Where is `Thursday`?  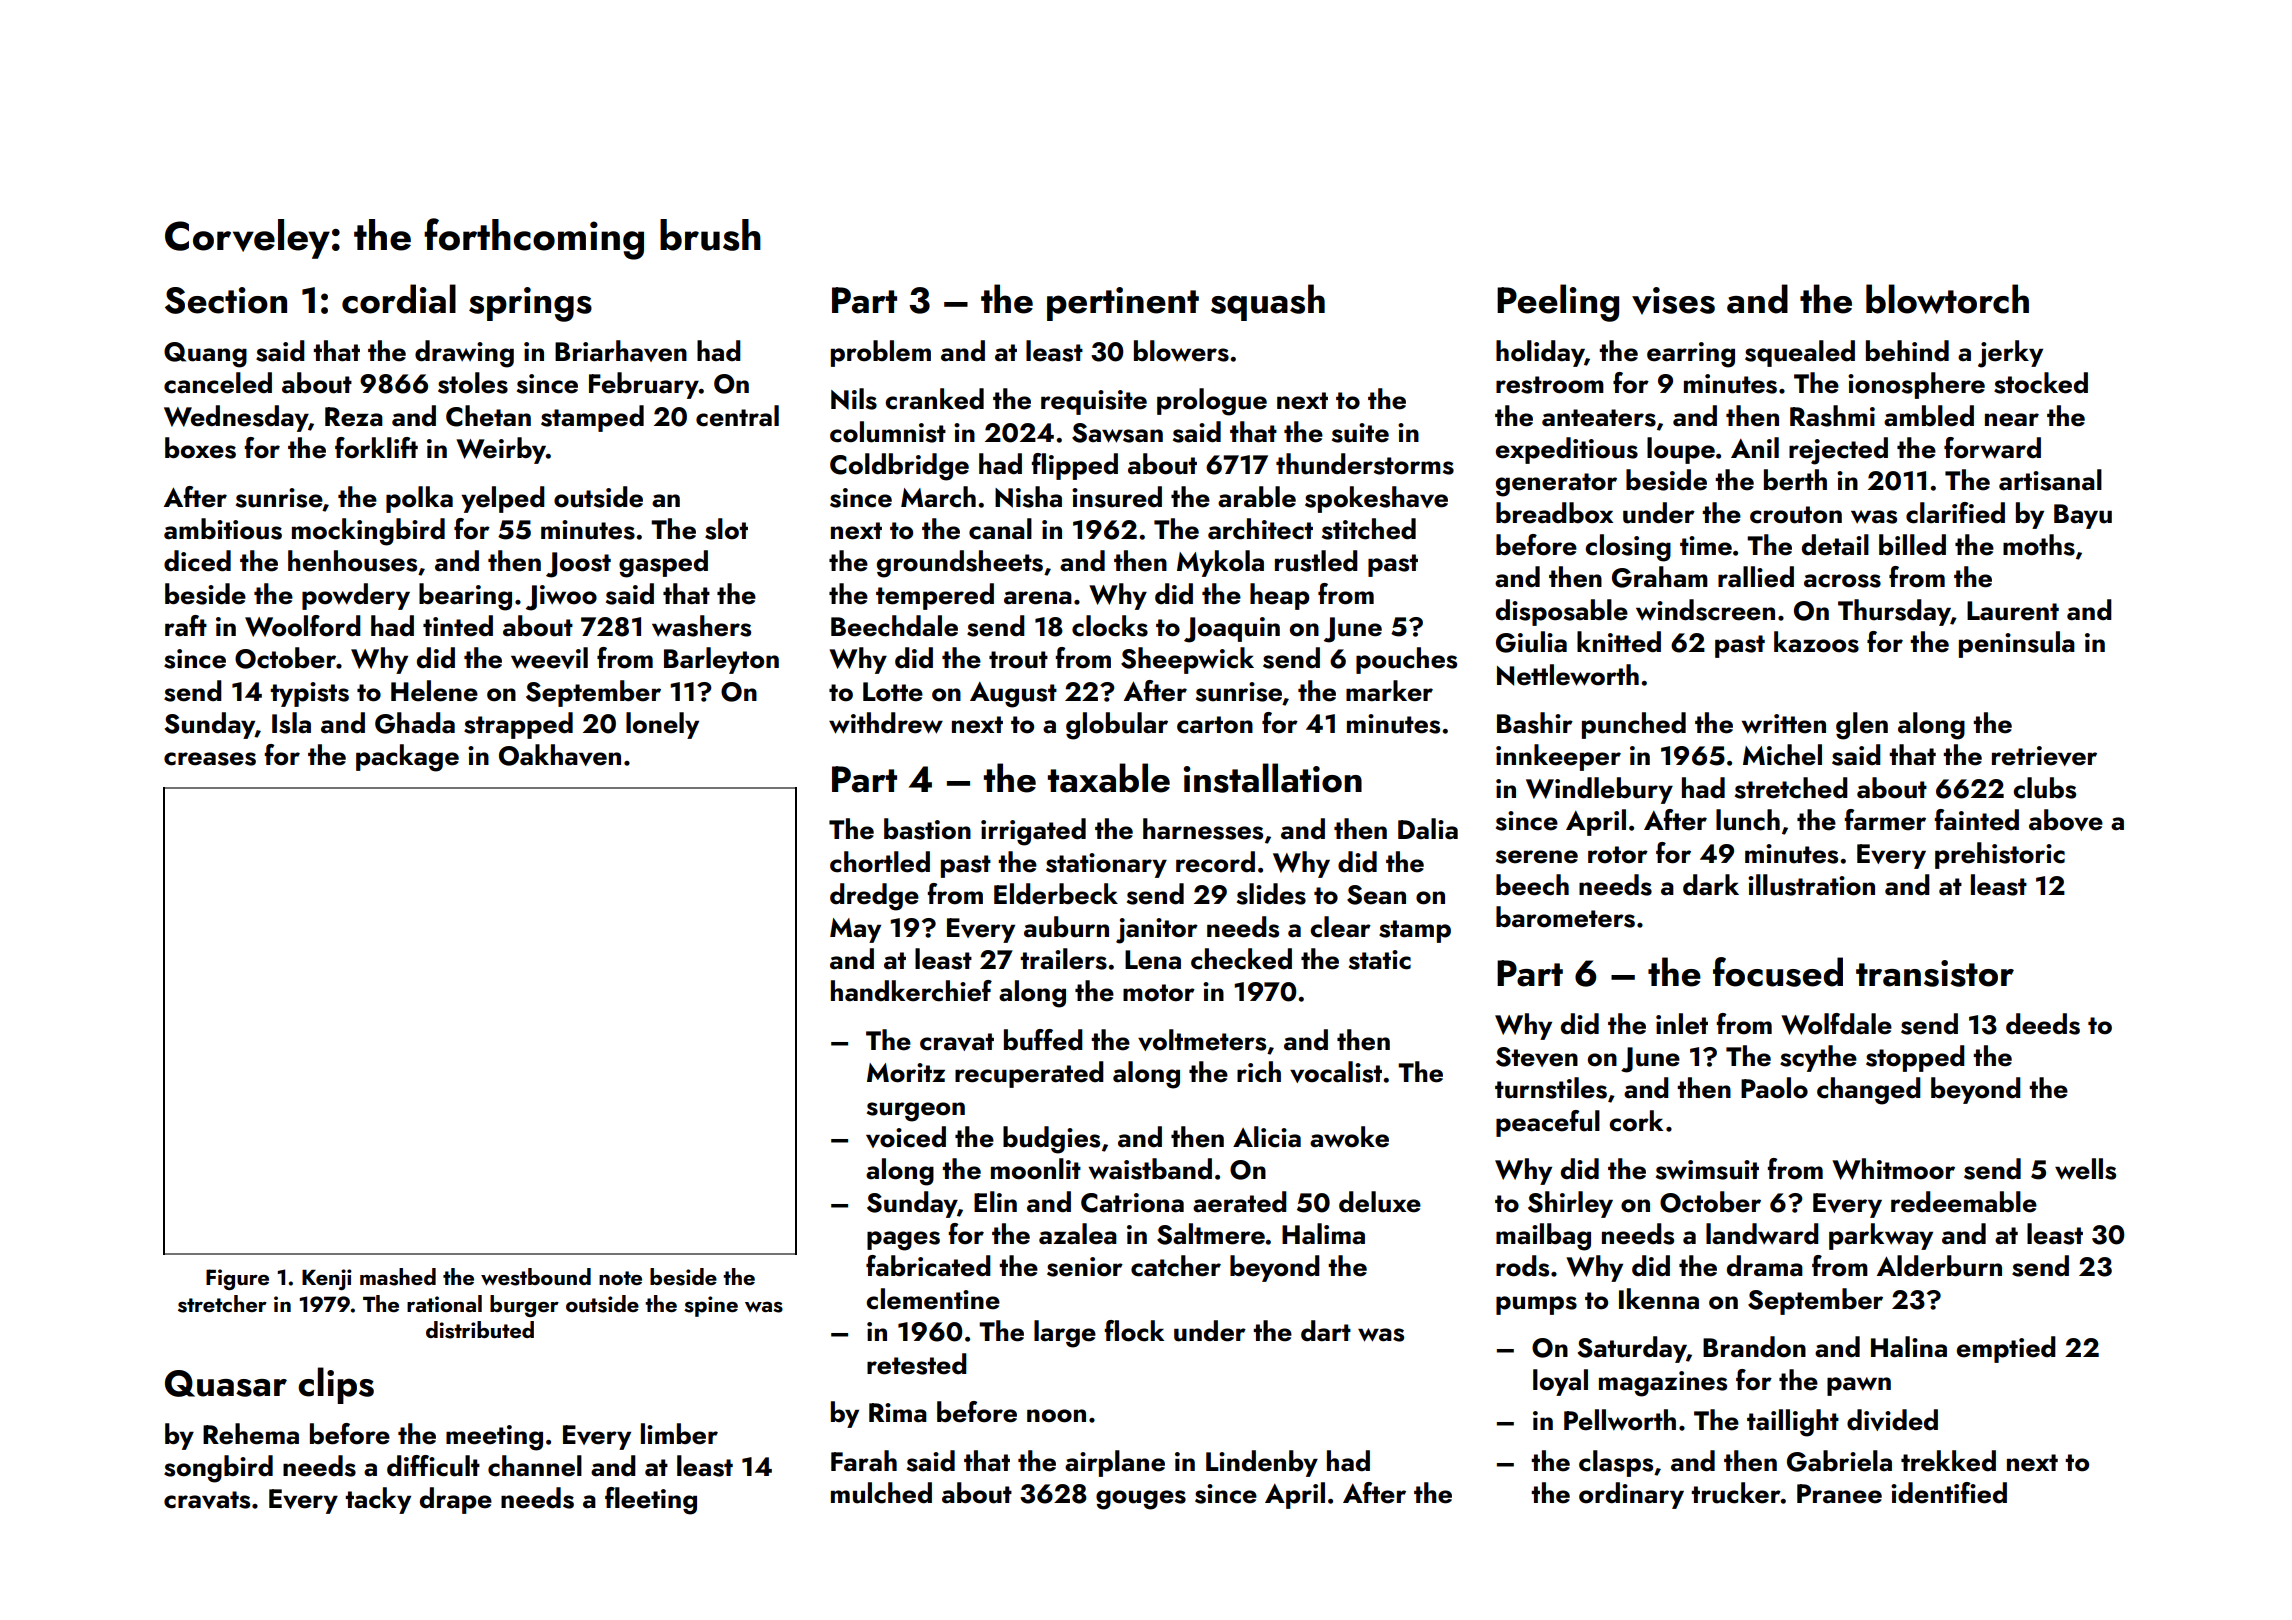
Thursday is located at coordinates (1894, 612).
